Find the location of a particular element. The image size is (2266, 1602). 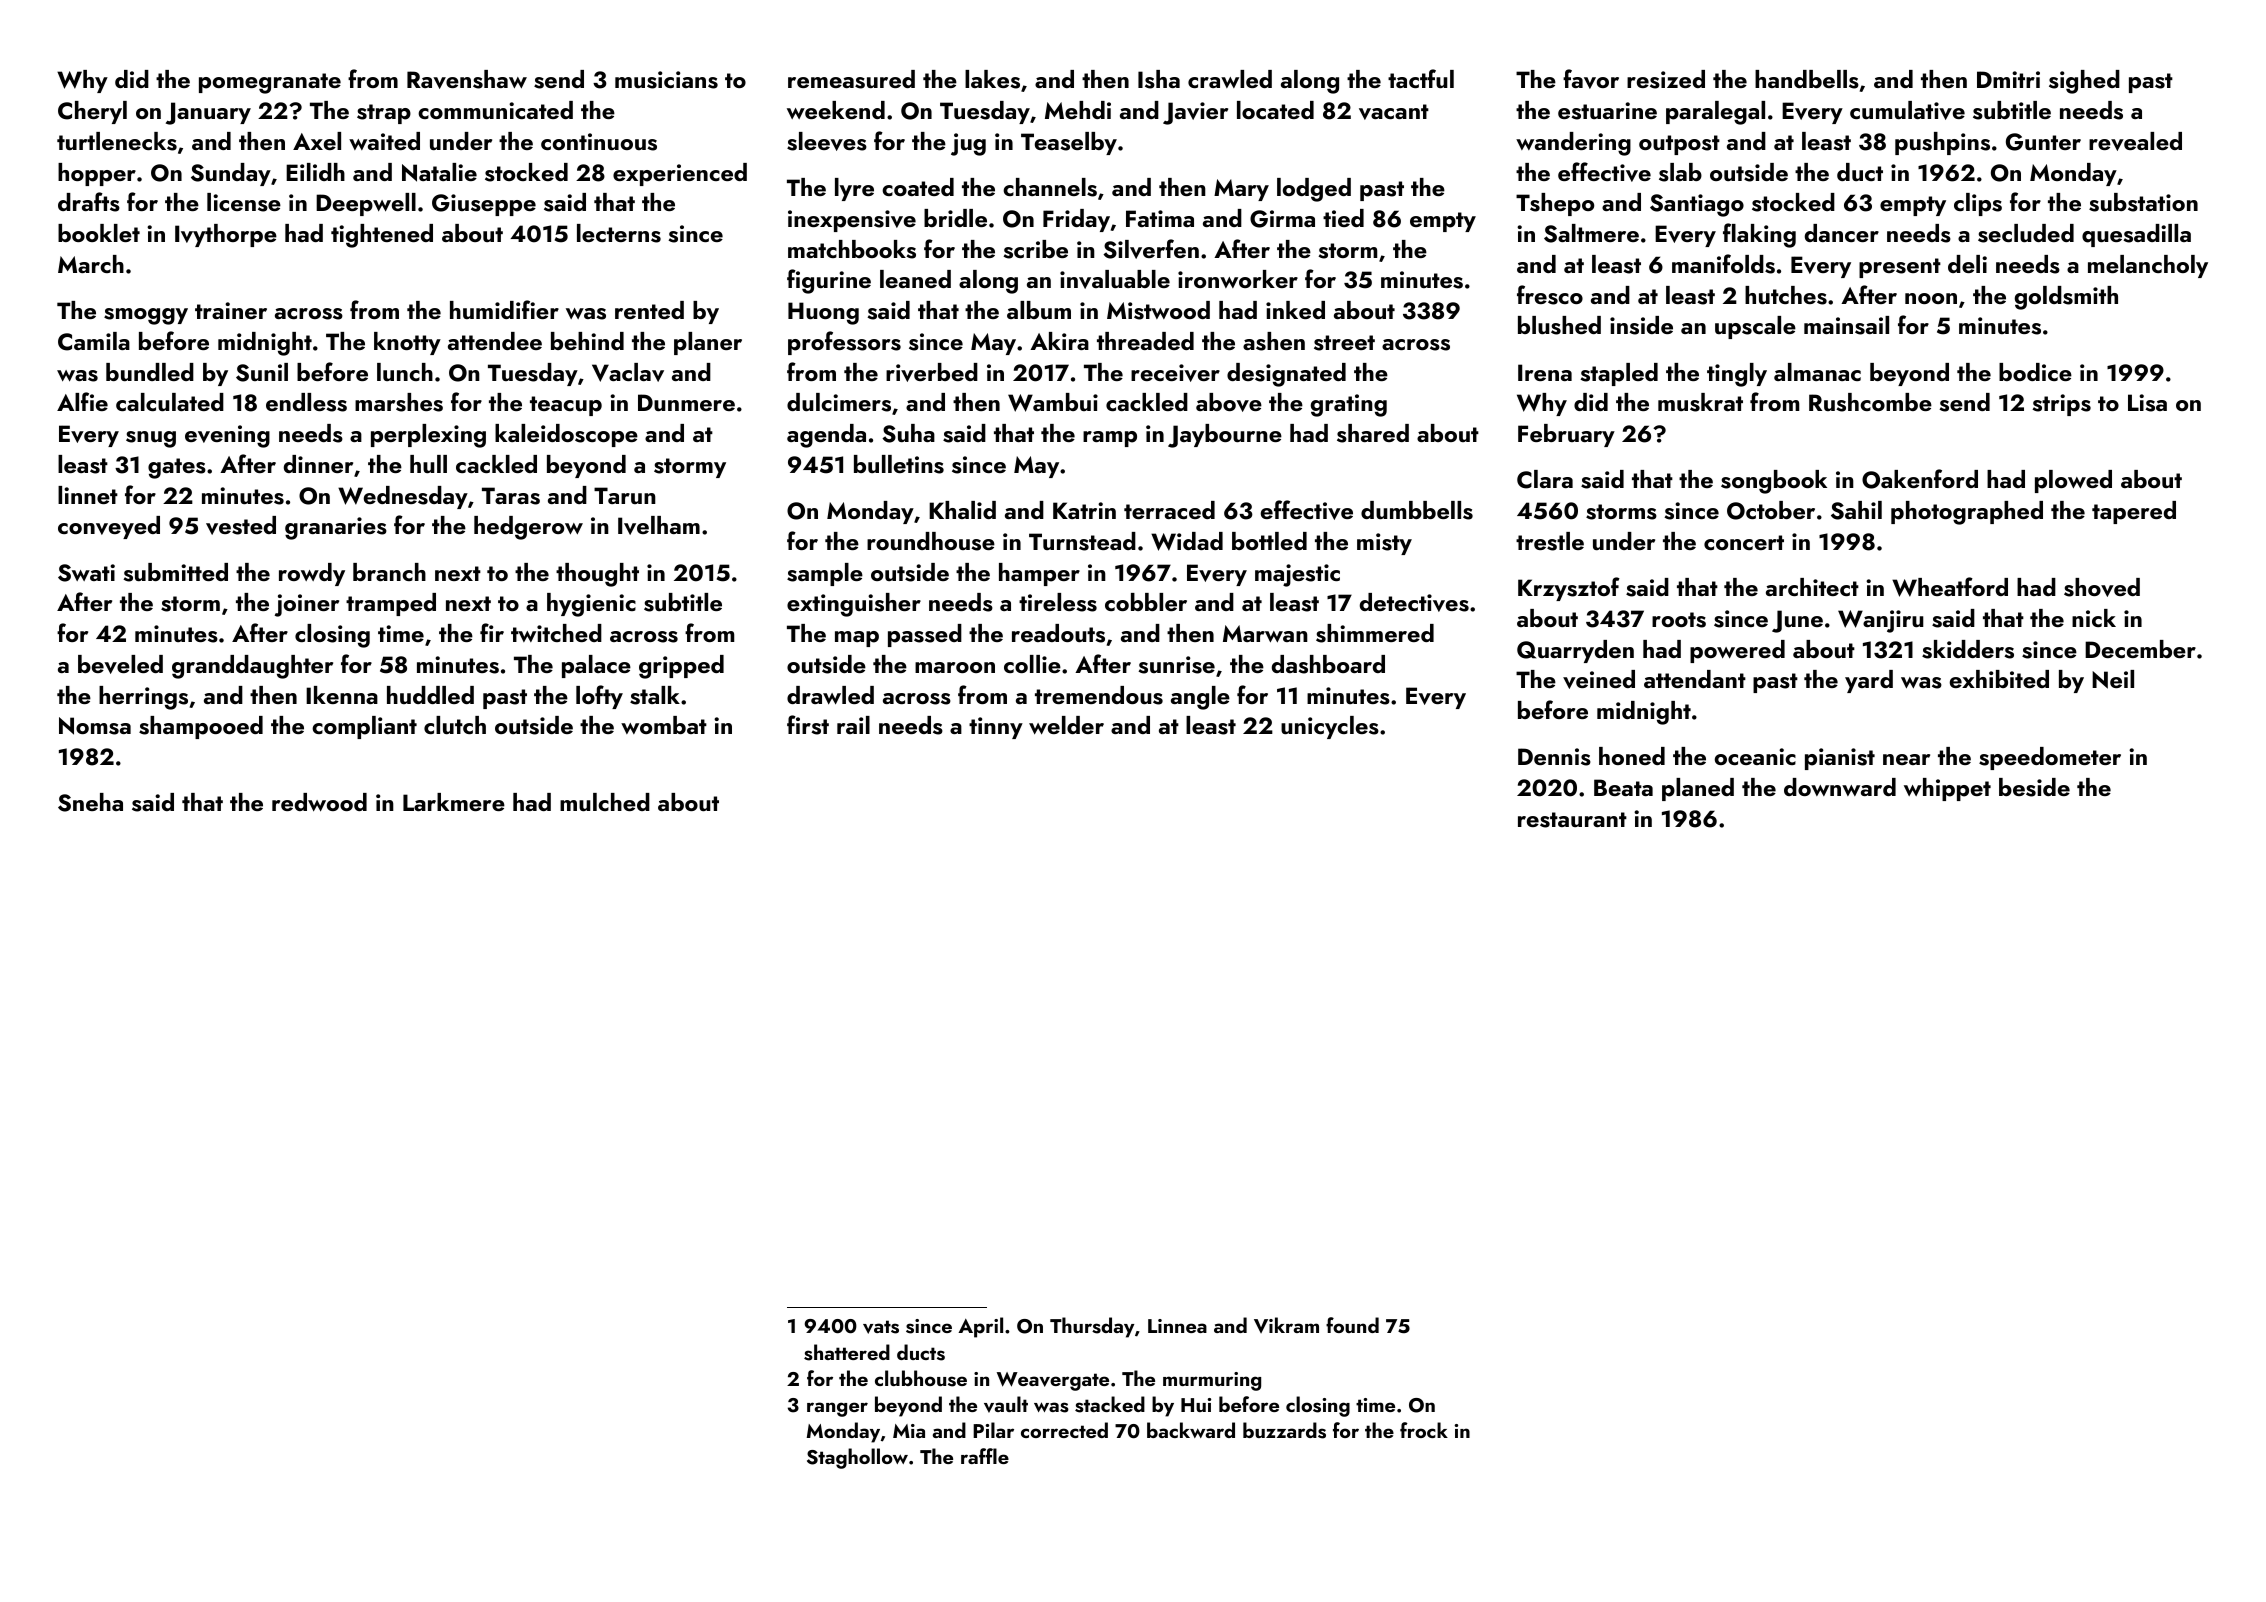

ranger is located at coordinates (837, 1409).
